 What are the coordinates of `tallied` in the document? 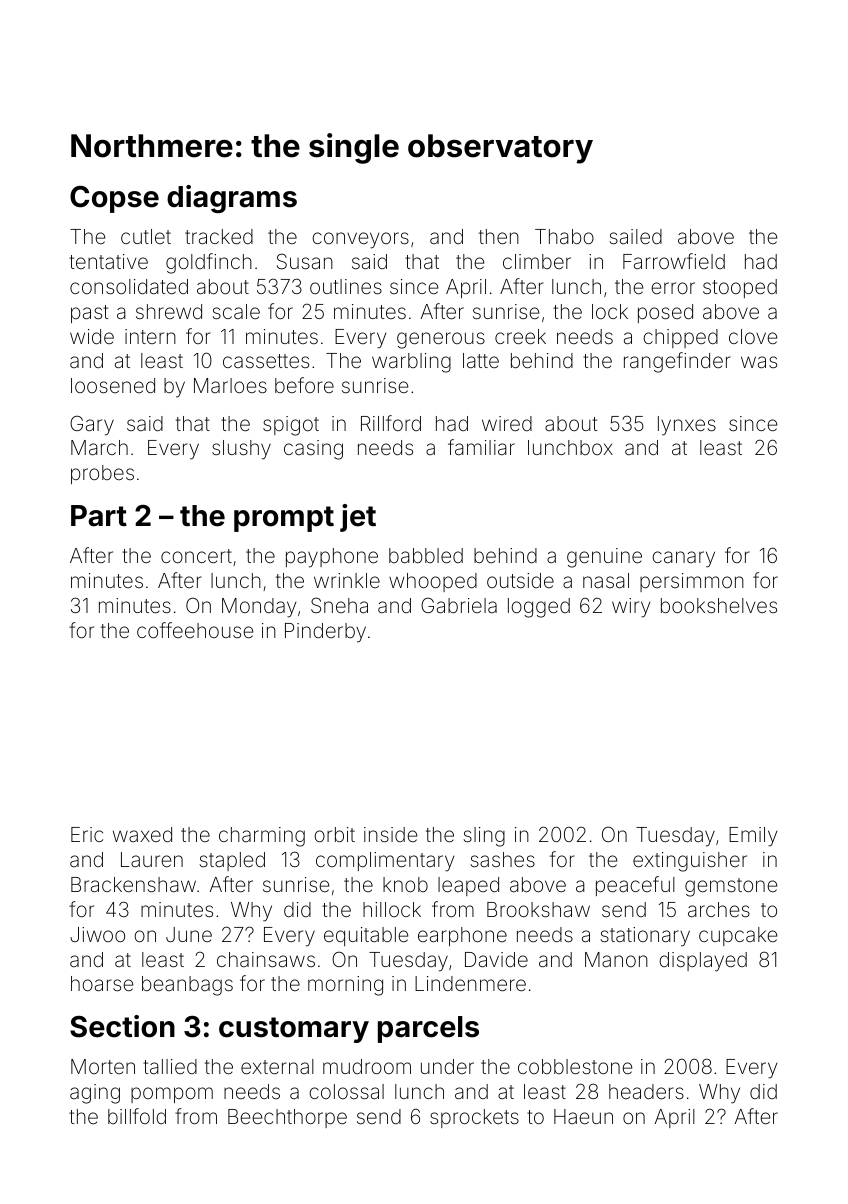 It's located at (170, 1066).
